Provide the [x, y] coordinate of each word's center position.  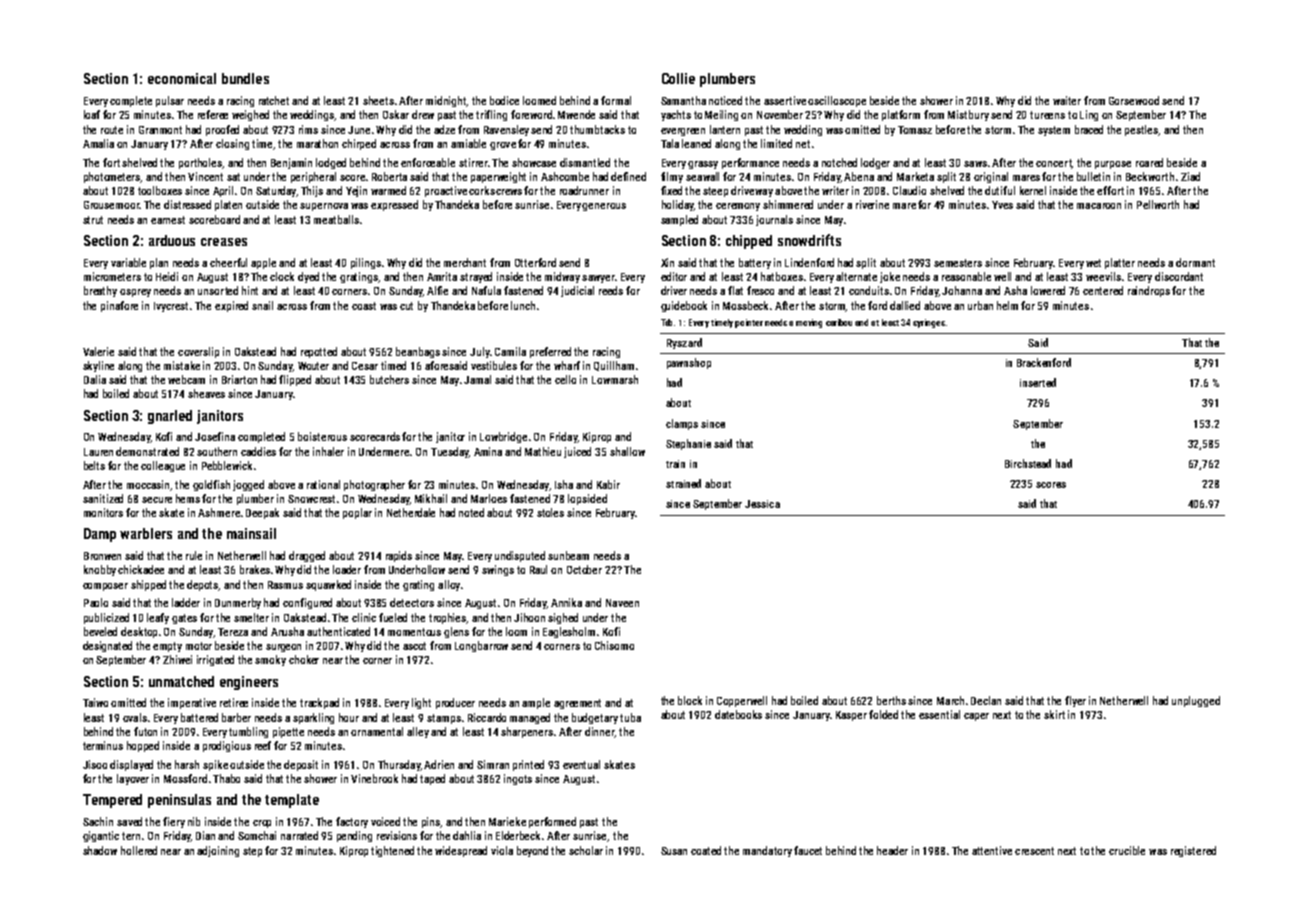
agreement [577, 704]
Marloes [489, 498]
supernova [324, 207]
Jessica [762, 504]
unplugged [1196, 701]
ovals [135, 717]
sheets [378, 100]
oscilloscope [837, 101]
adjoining [218, 851]
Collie [678, 78]
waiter [1067, 100]
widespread [461, 851]
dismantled [585, 162]
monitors [103, 512]
